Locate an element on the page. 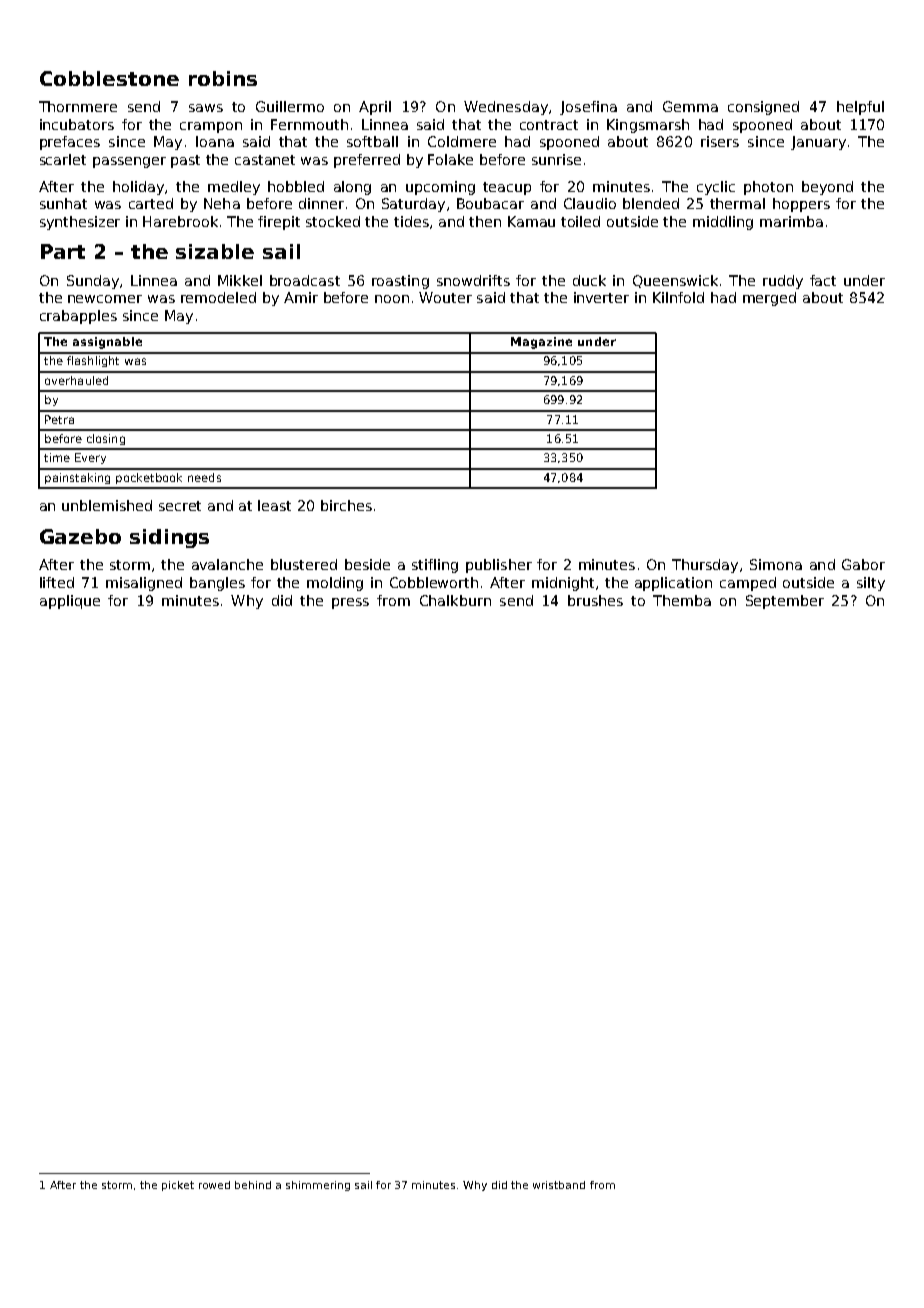 The height and width of the page is (1308, 924). painstaking is located at coordinates (77, 478).
